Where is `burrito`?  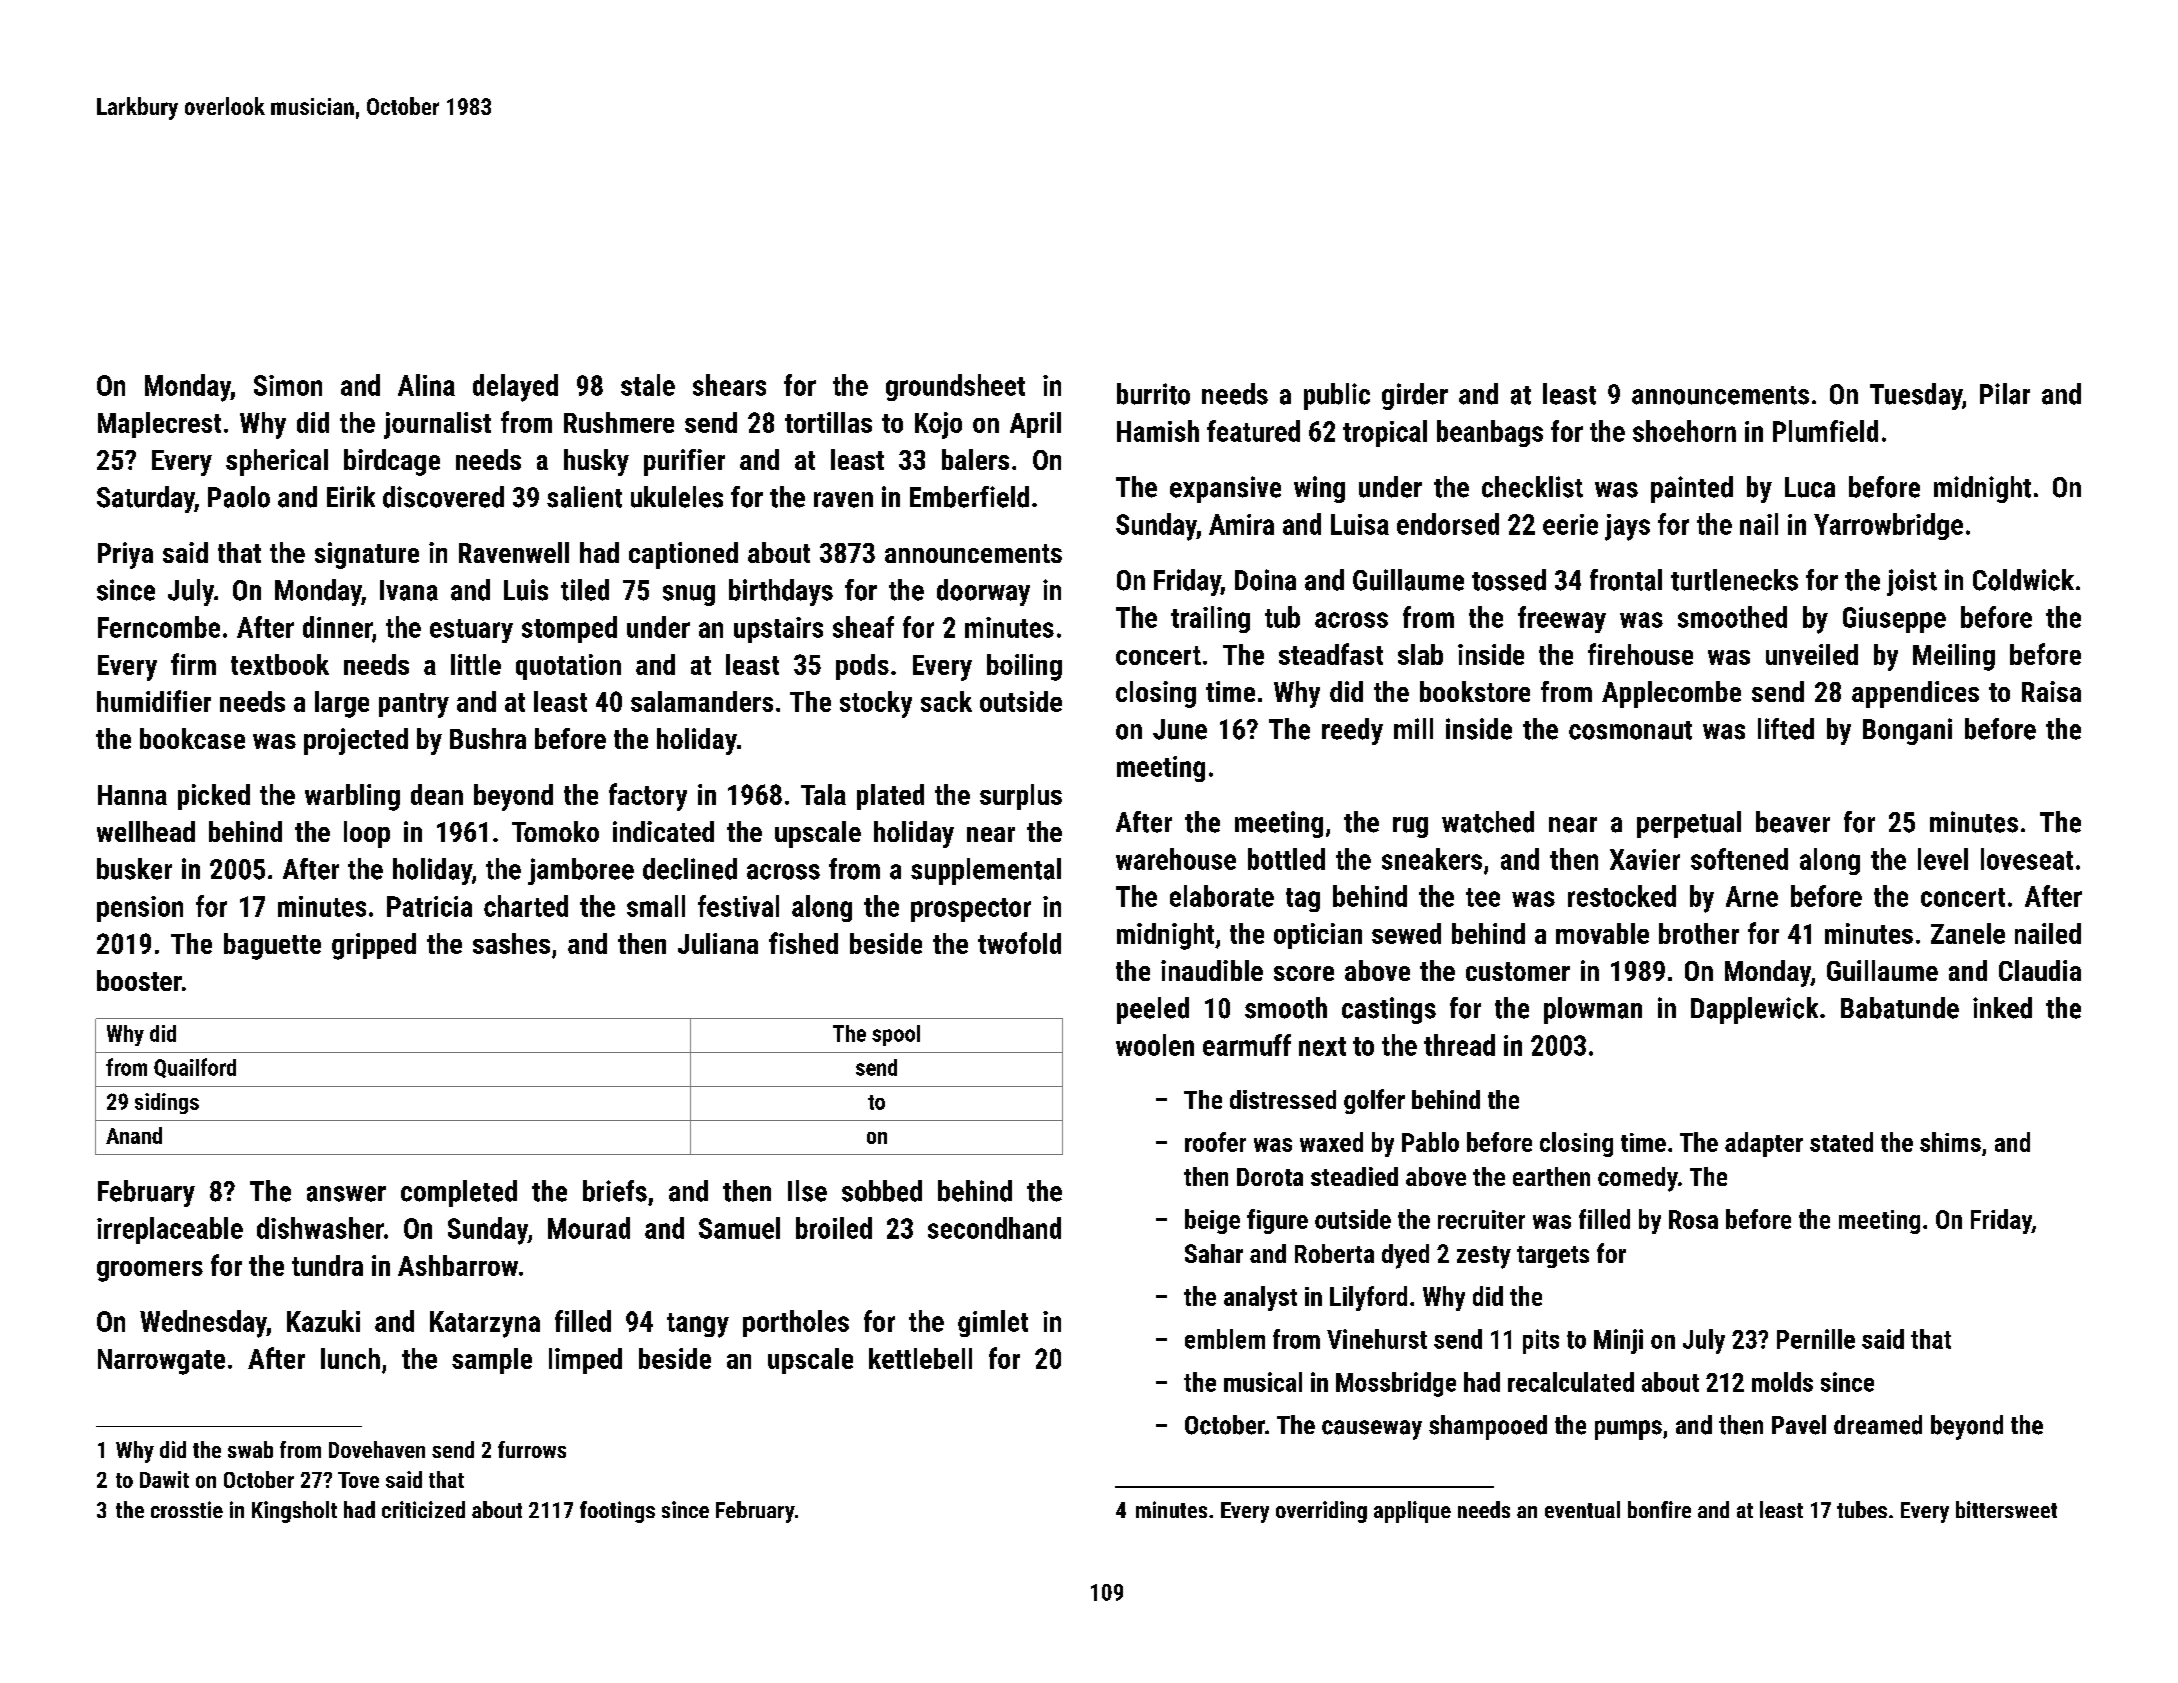 burrito is located at coordinates (1153, 394).
